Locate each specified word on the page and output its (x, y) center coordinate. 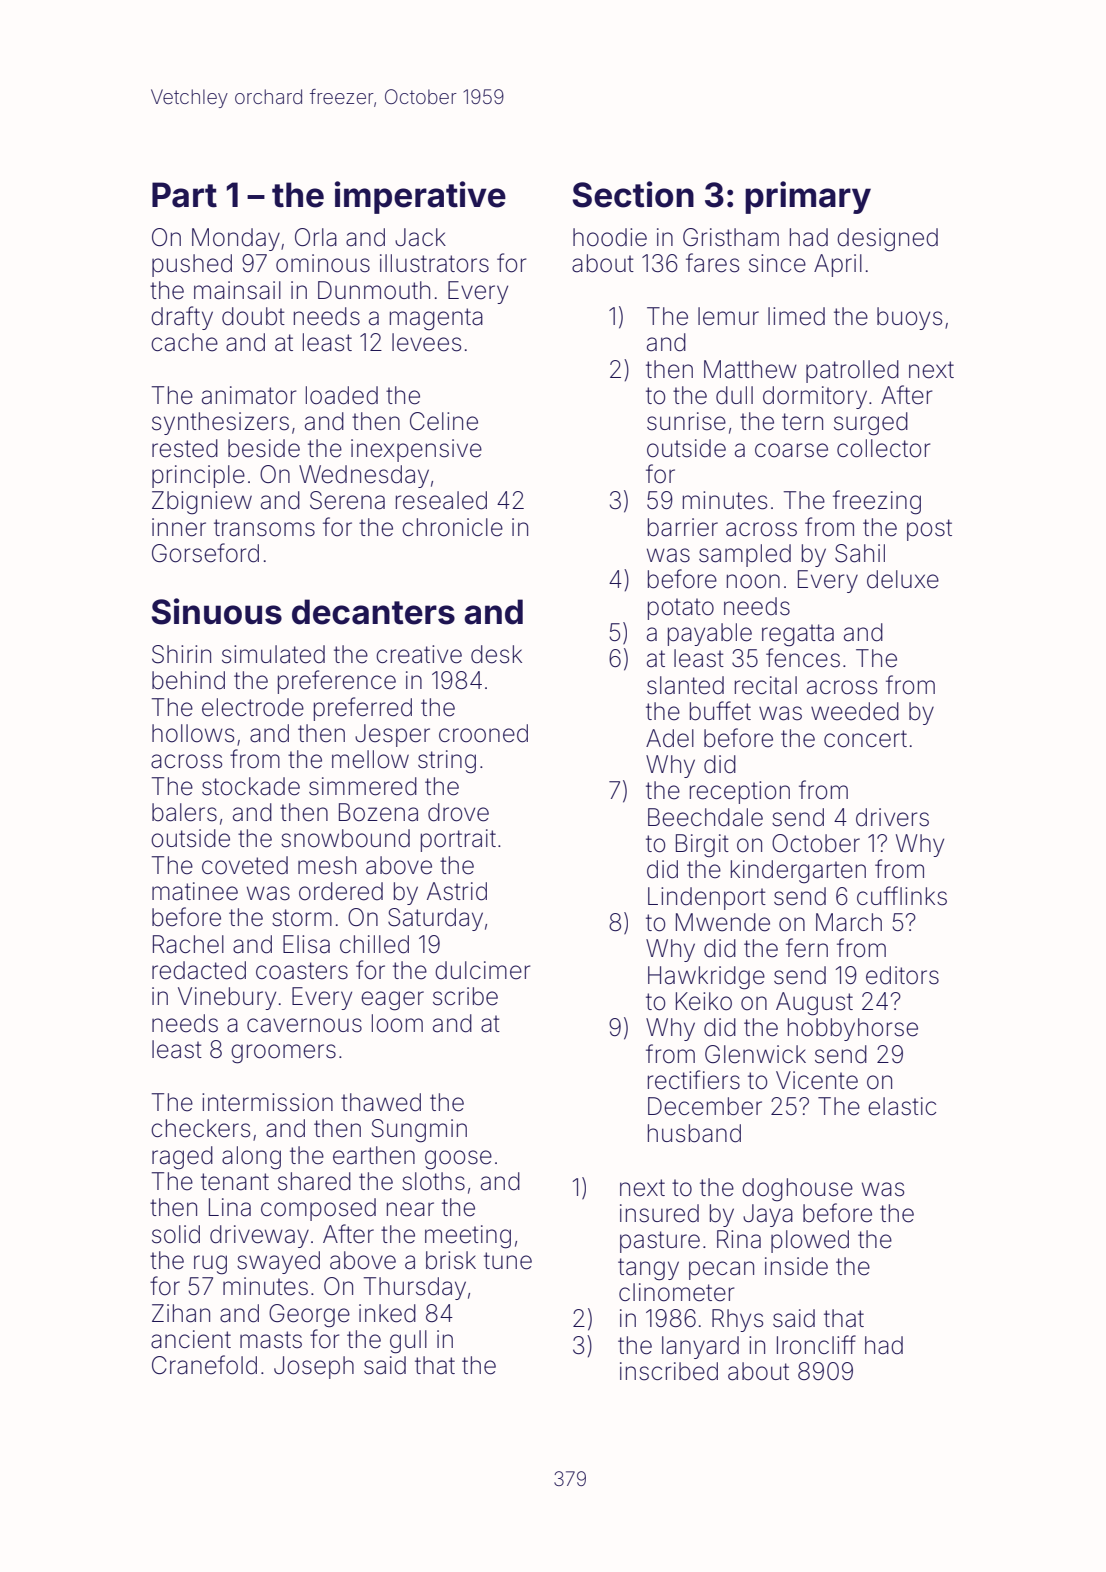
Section (633, 194)
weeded (855, 711)
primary (808, 197)
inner (179, 527)
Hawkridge (706, 978)
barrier (683, 527)
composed (318, 1209)
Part (184, 195)
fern (807, 948)
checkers (200, 1128)
